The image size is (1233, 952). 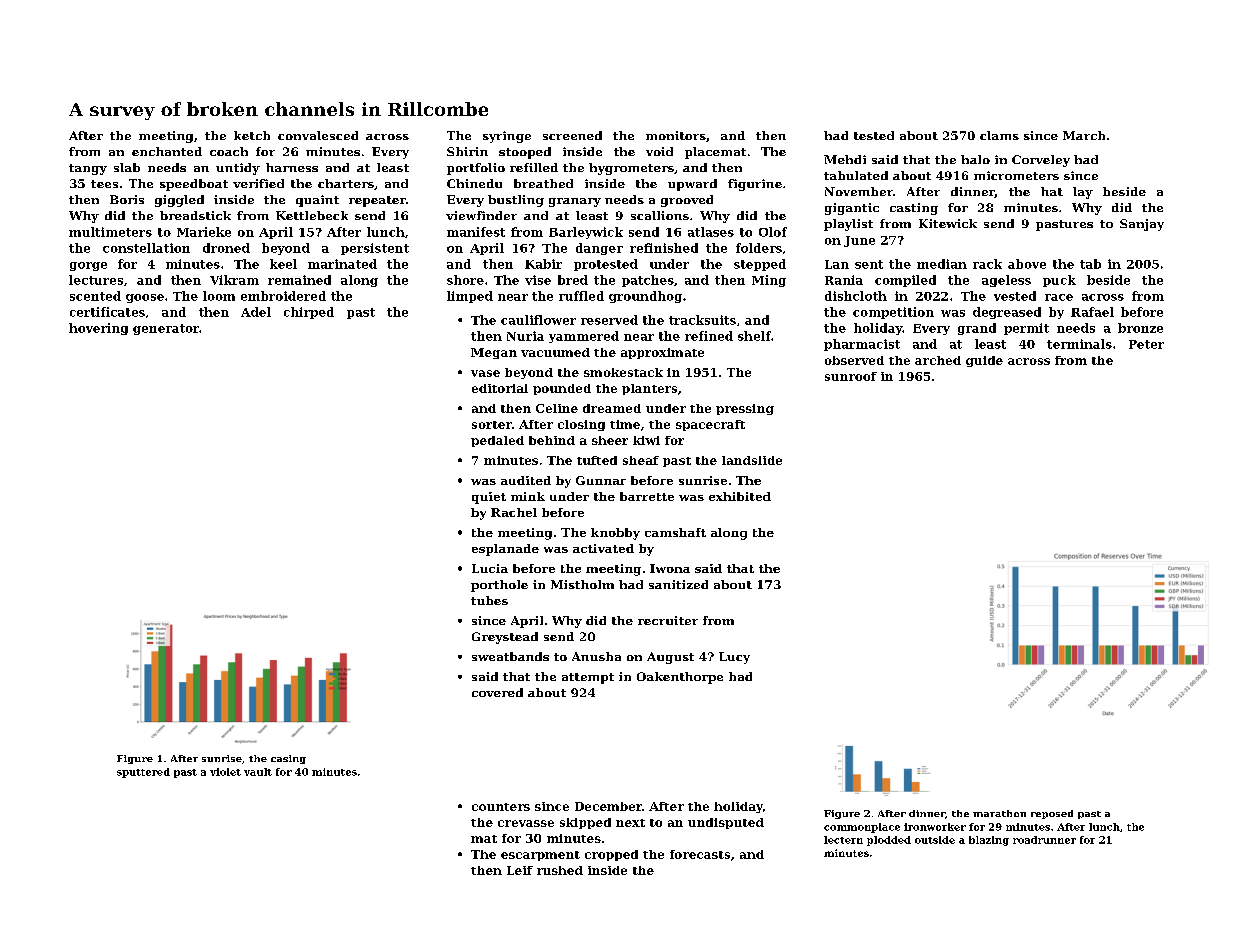 What do you see at coordinates (288, 759) in the screenshot?
I see `casing` at bounding box center [288, 759].
